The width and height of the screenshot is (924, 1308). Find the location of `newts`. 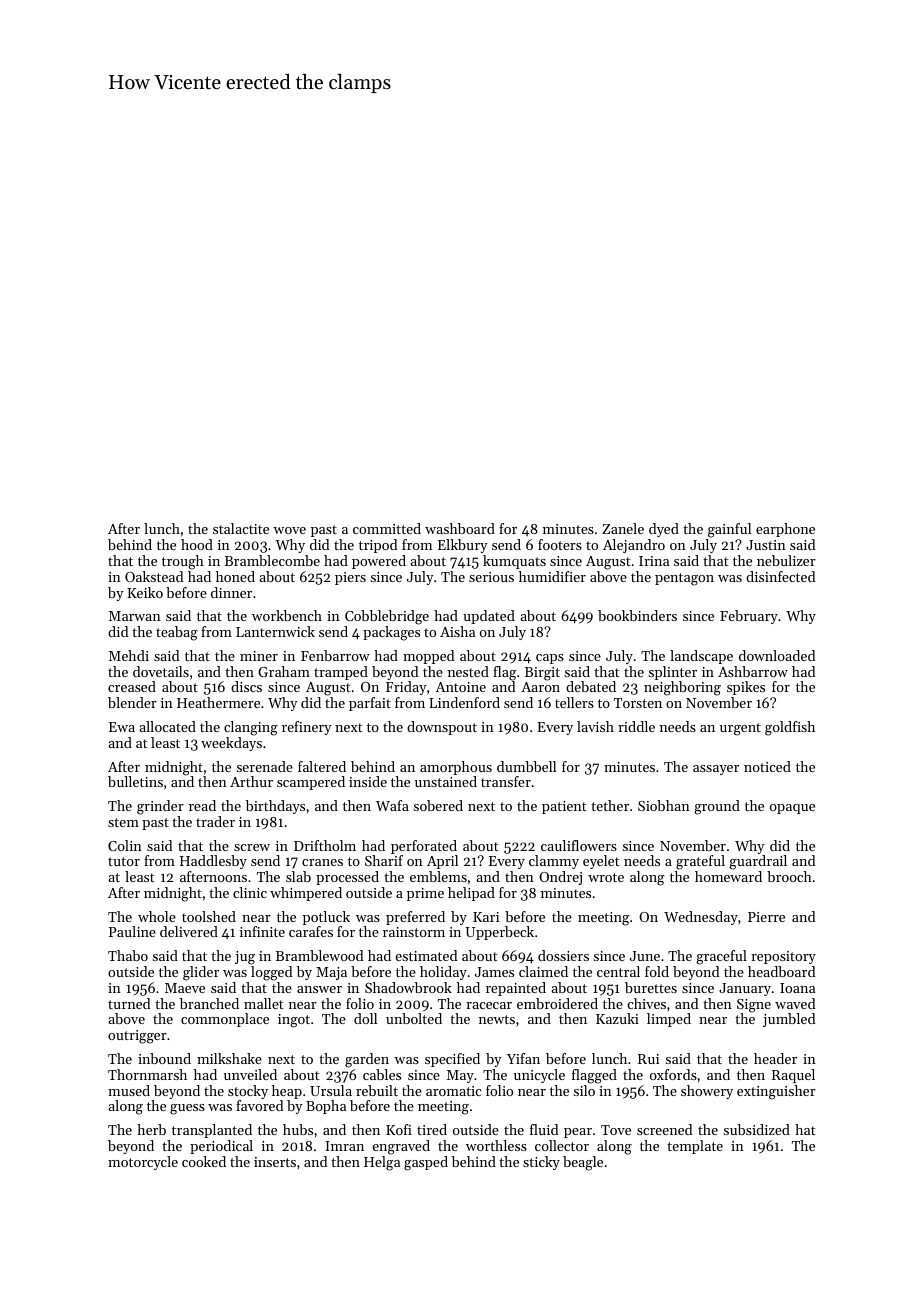

newts is located at coordinates (497, 1019).
